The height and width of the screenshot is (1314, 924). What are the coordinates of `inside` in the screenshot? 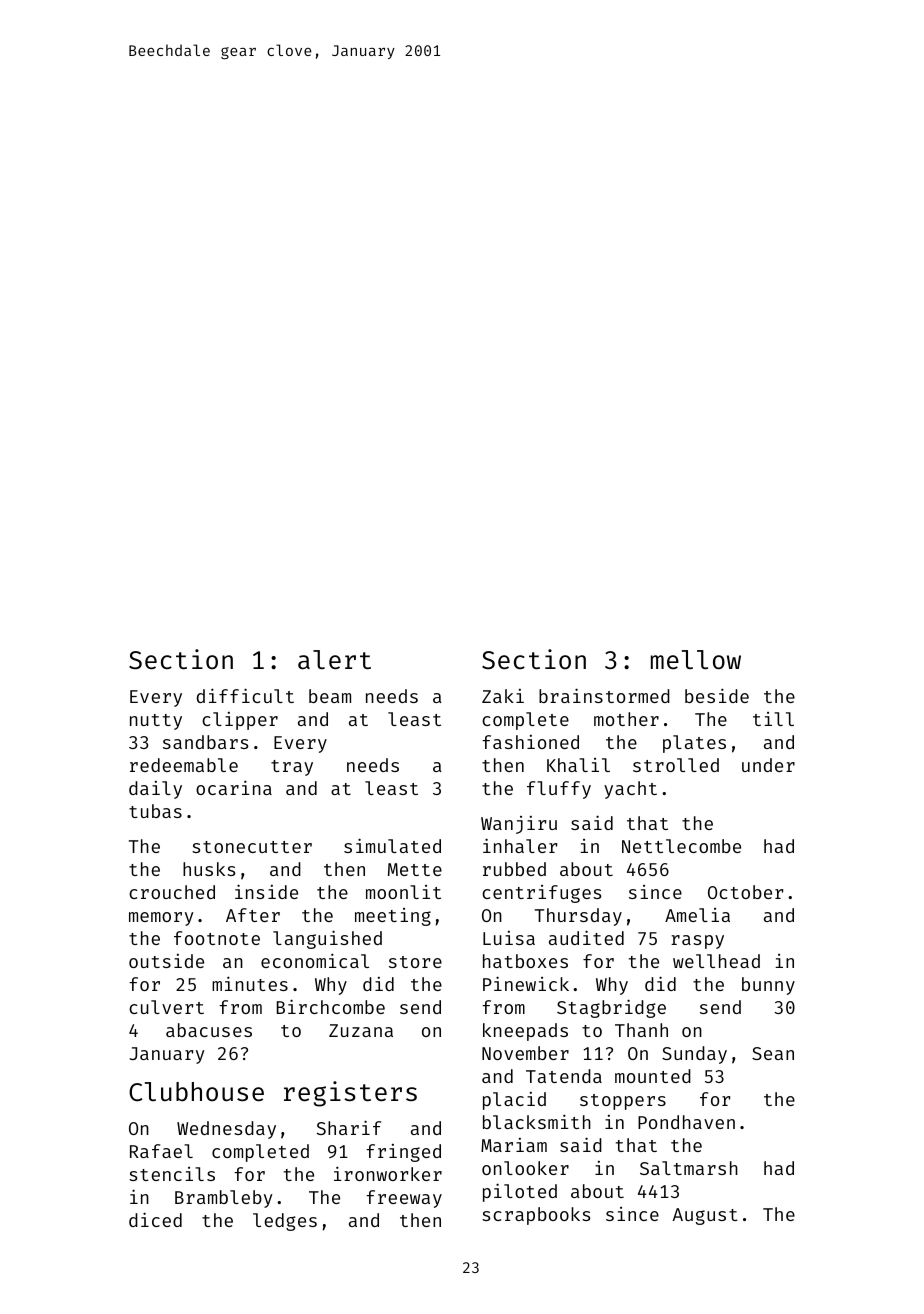 It's located at (266, 891).
